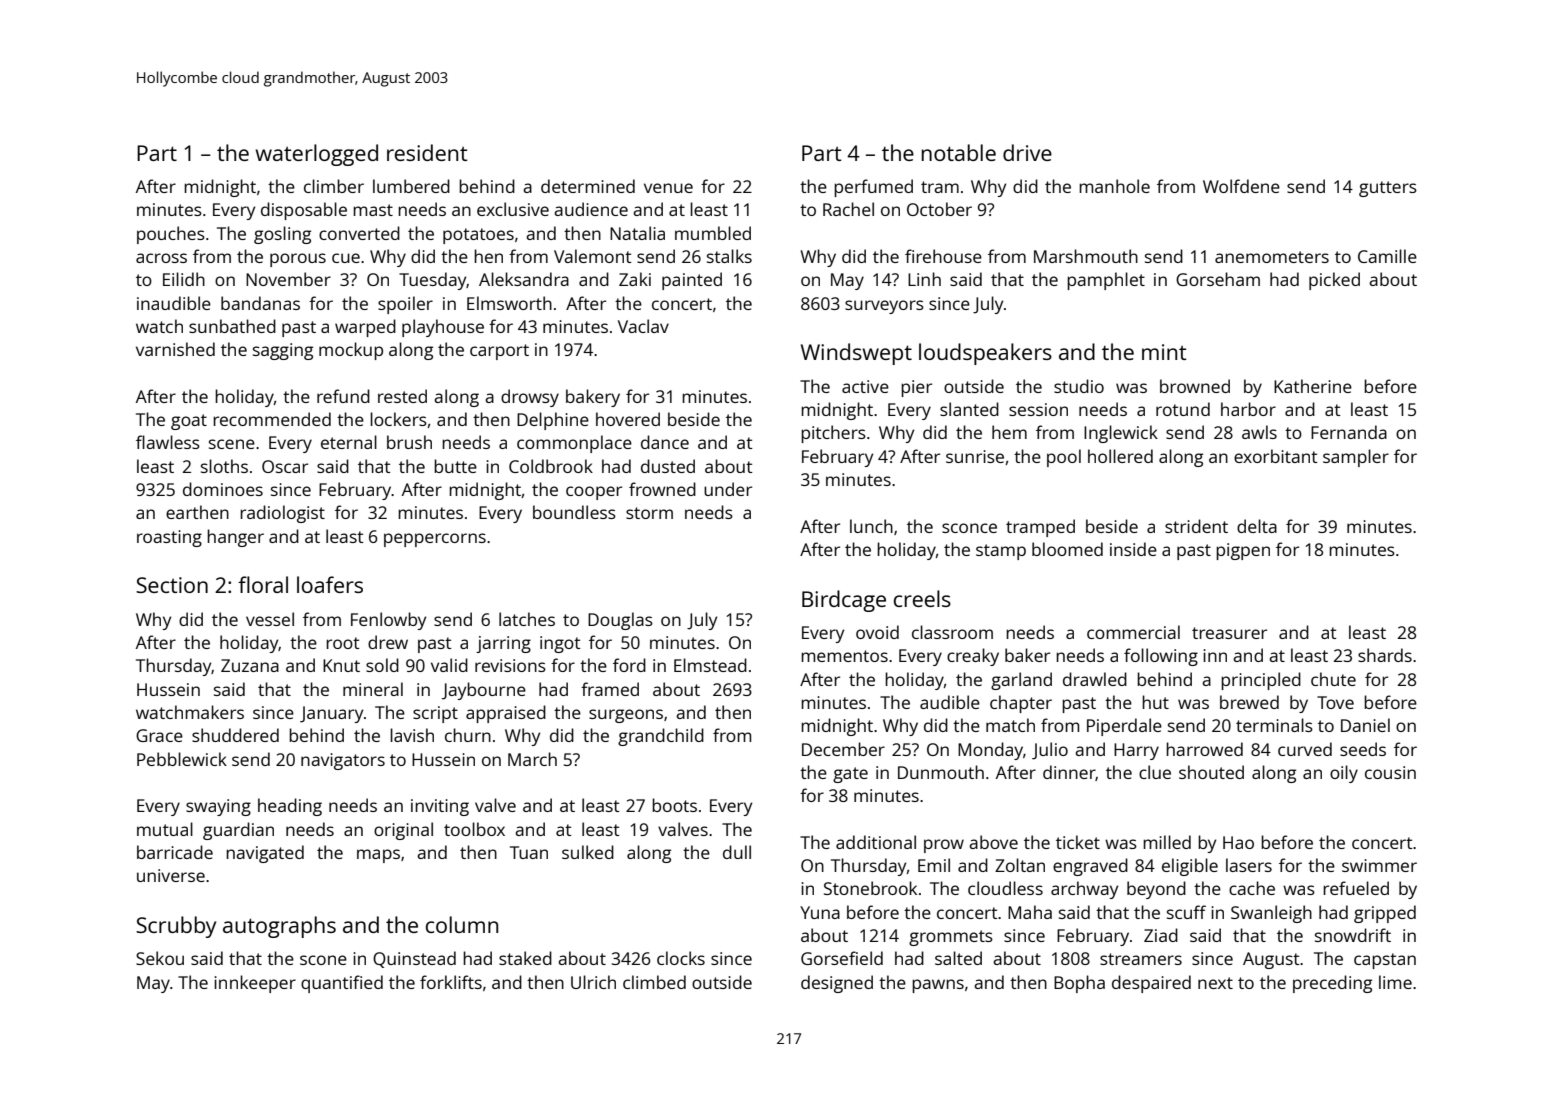  Describe the element at coordinates (873, 188) in the screenshot. I see `perfumed` at that location.
